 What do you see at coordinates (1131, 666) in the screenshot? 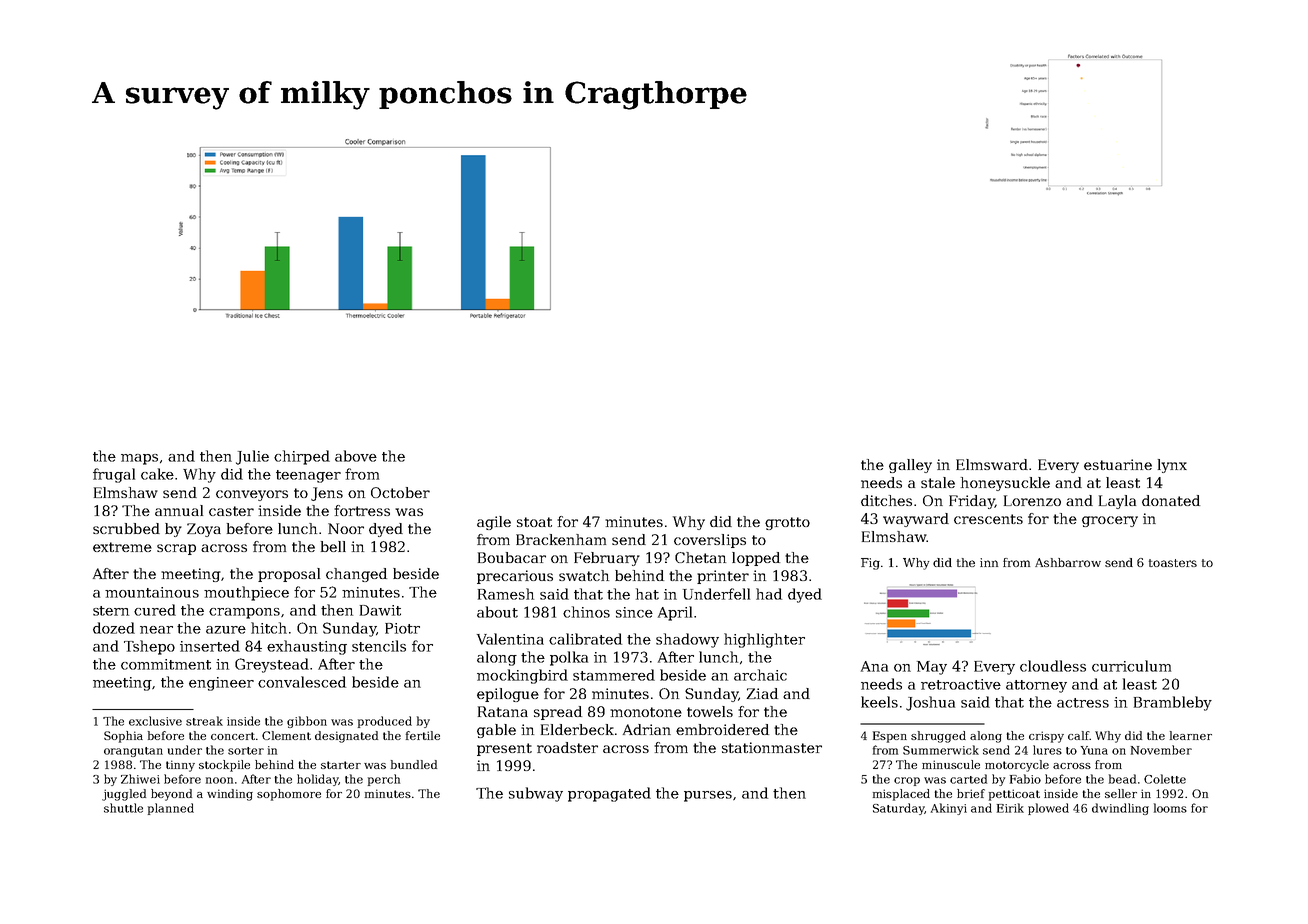
I see `curriculum` at bounding box center [1131, 666].
